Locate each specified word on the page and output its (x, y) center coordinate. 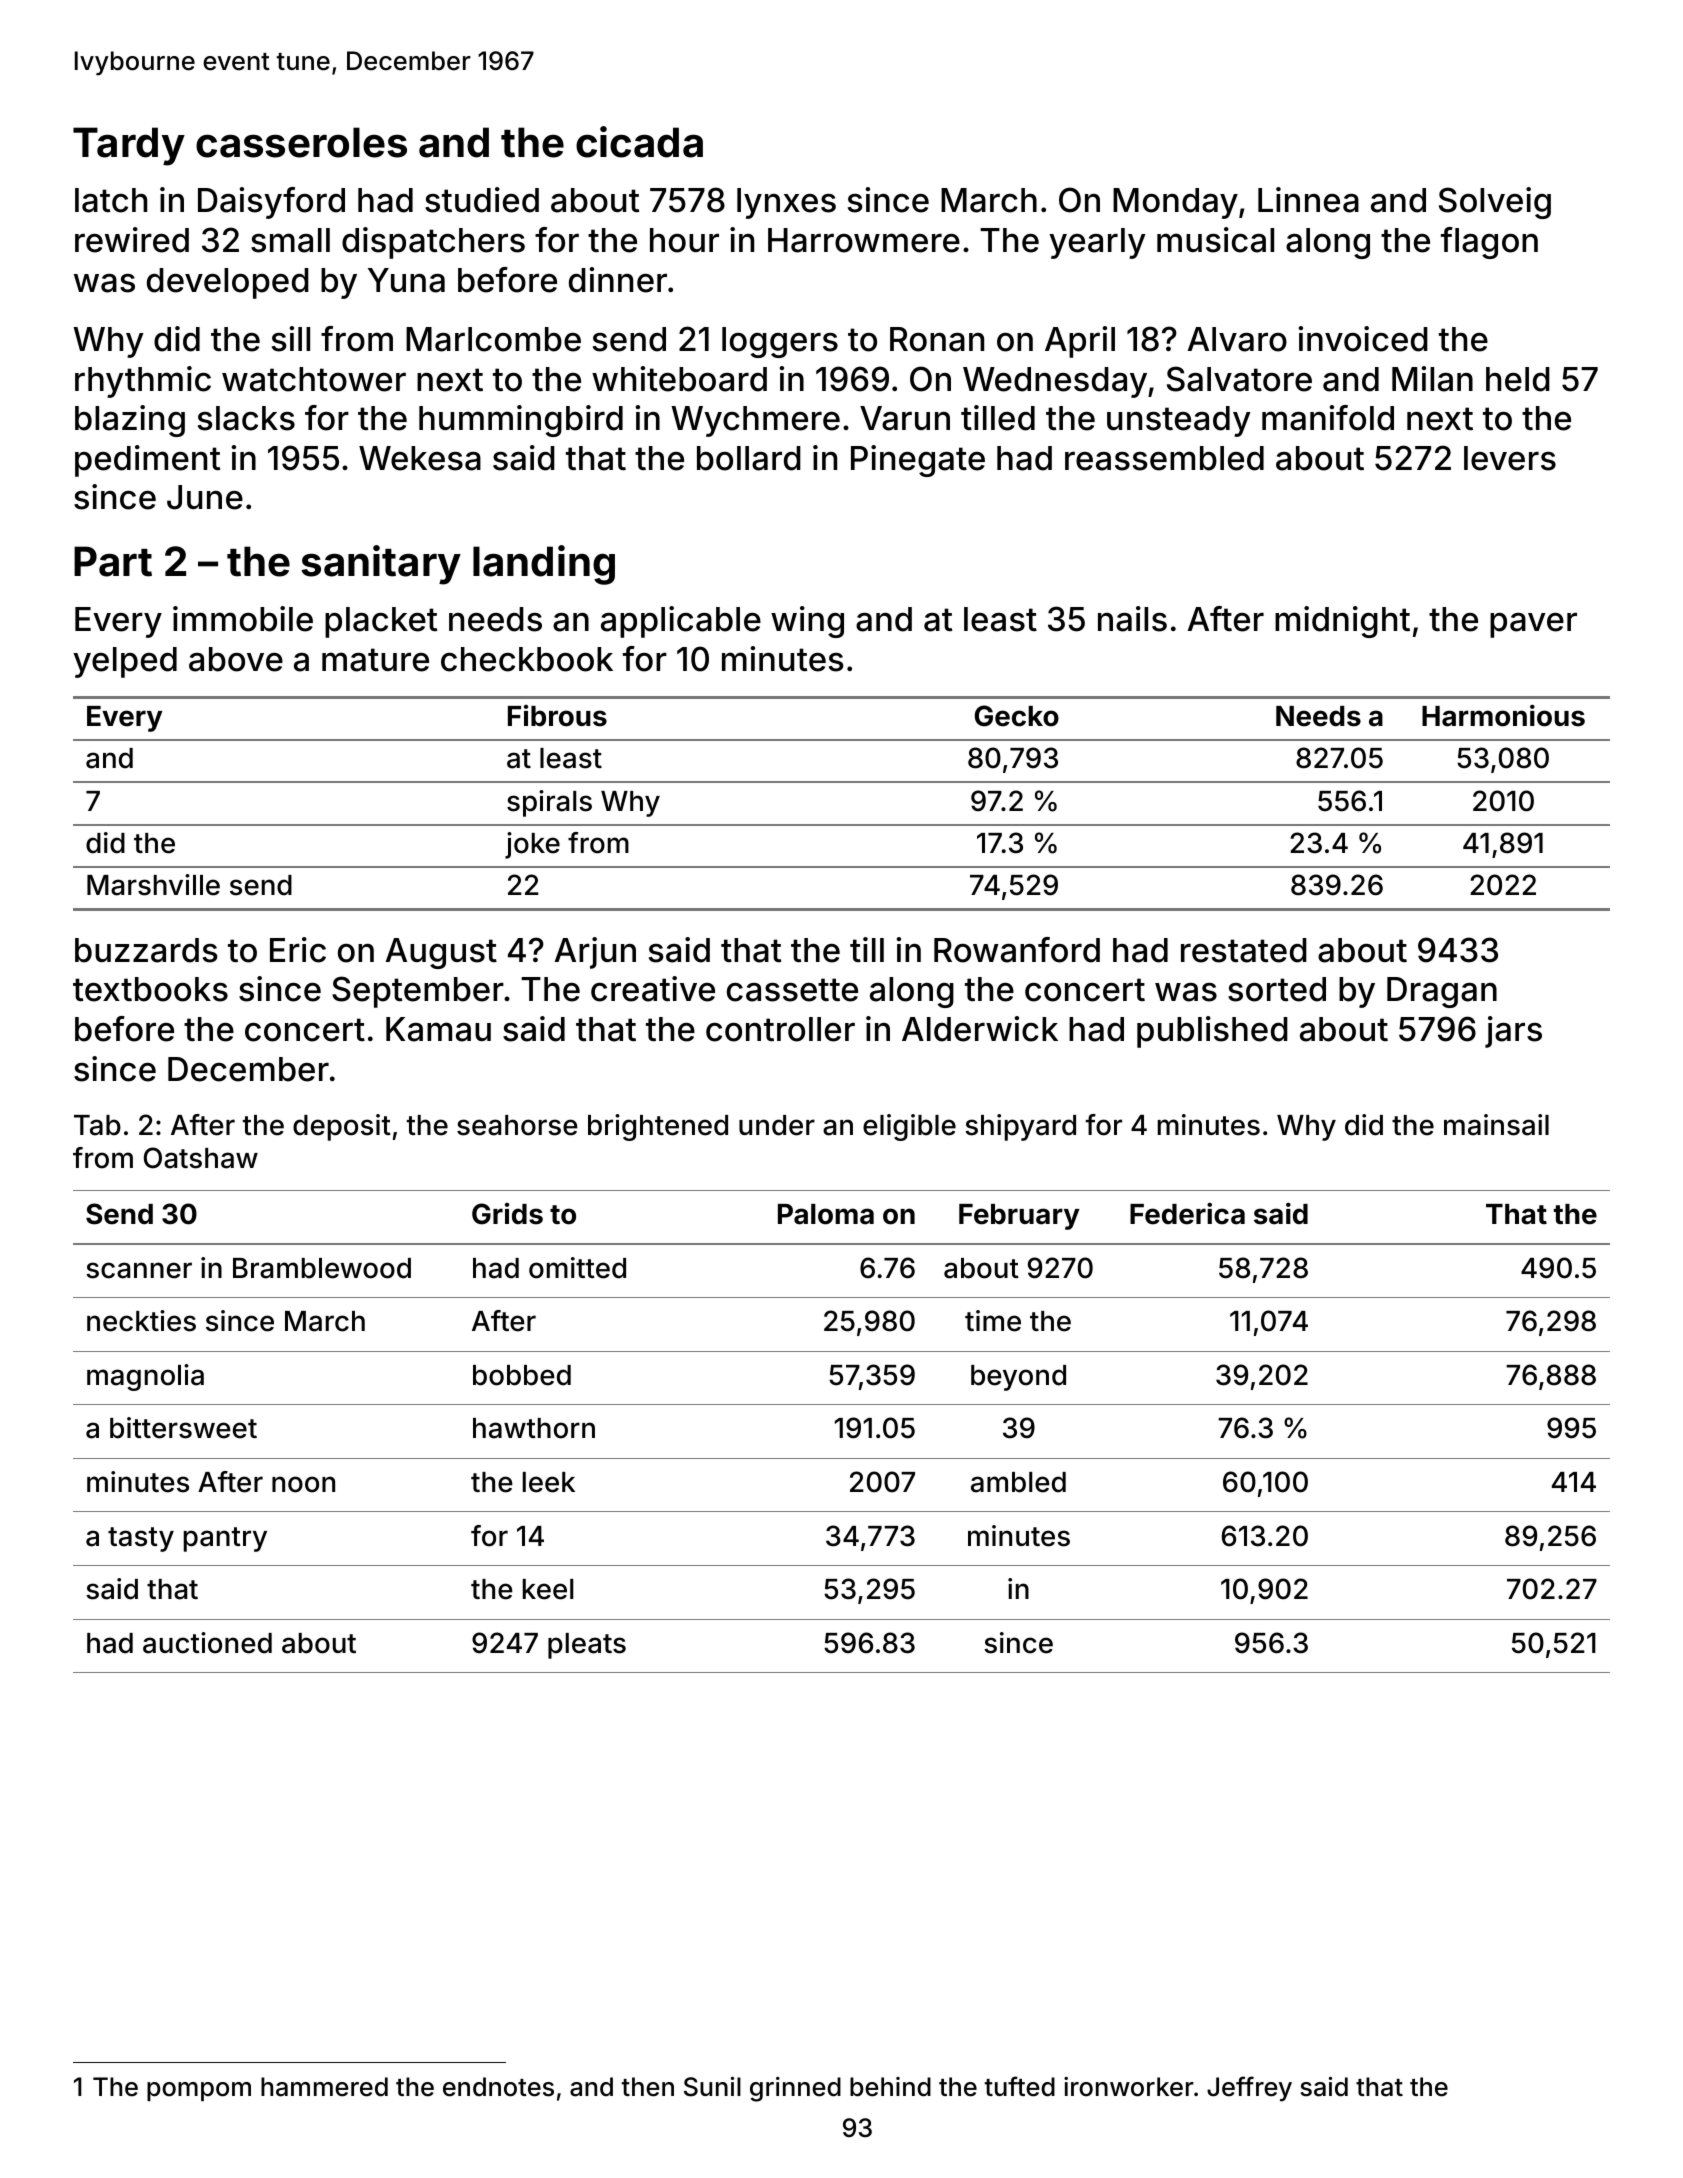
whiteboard (679, 379)
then (647, 2087)
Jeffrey (1249, 2089)
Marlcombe (493, 339)
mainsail (1496, 1125)
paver (1533, 625)
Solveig (1495, 203)
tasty (141, 1539)
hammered (324, 2087)
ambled (1018, 1482)
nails (1132, 619)
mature (375, 660)
